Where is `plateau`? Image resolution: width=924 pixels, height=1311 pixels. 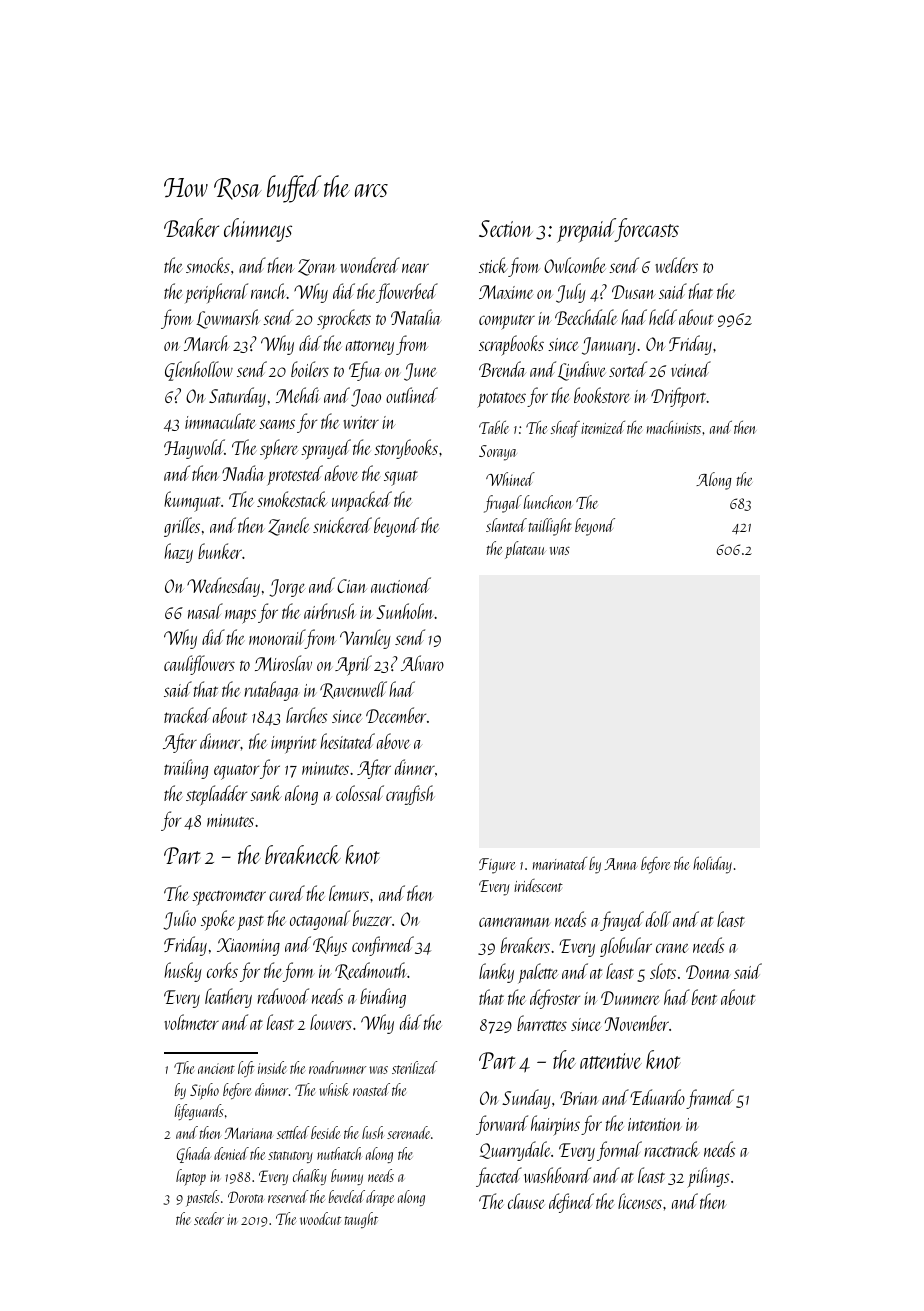
plateau is located at coordinates (525, 550).
